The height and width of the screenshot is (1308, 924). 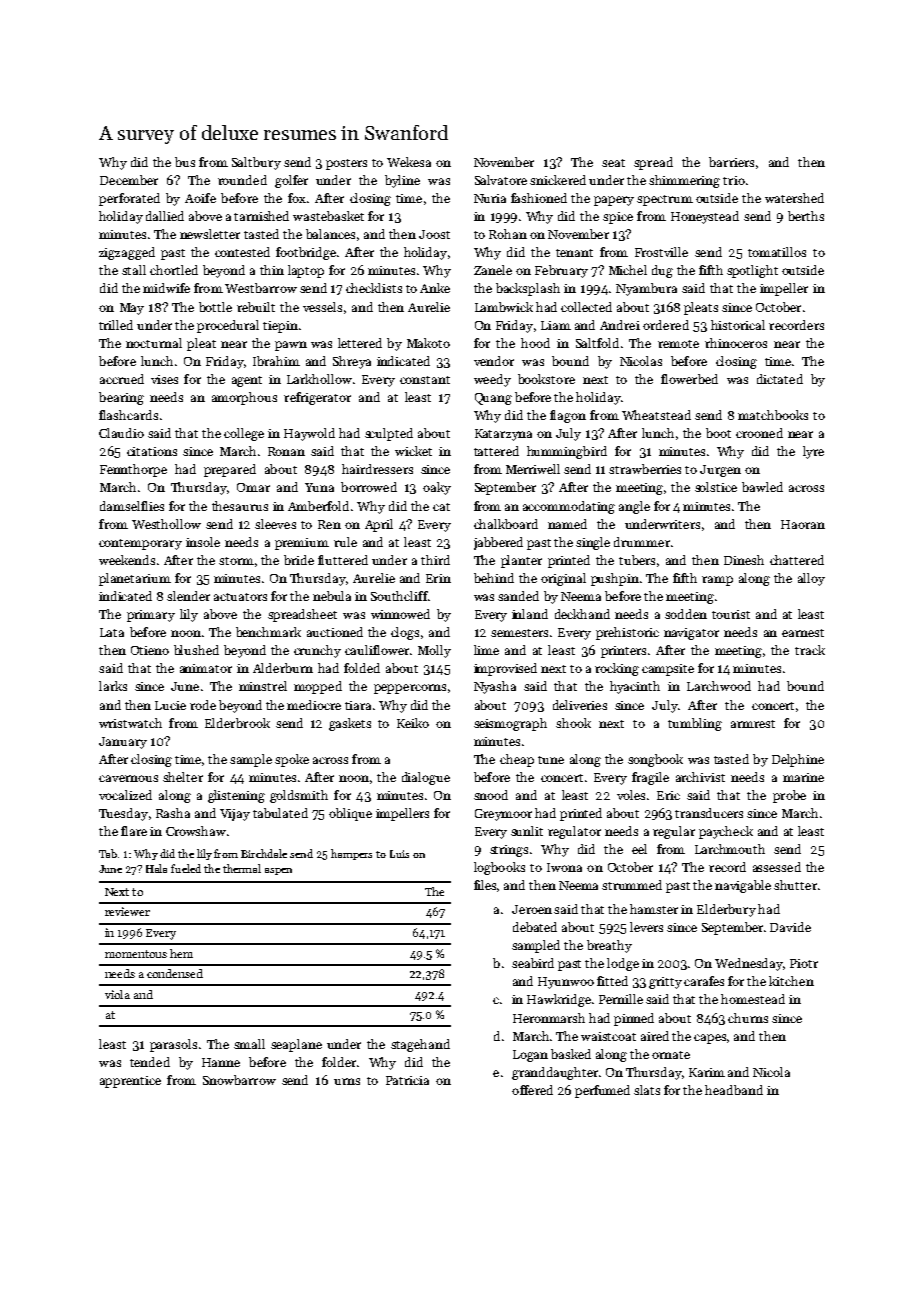 I want to click on Haoran, so click(x=803, y=524).
